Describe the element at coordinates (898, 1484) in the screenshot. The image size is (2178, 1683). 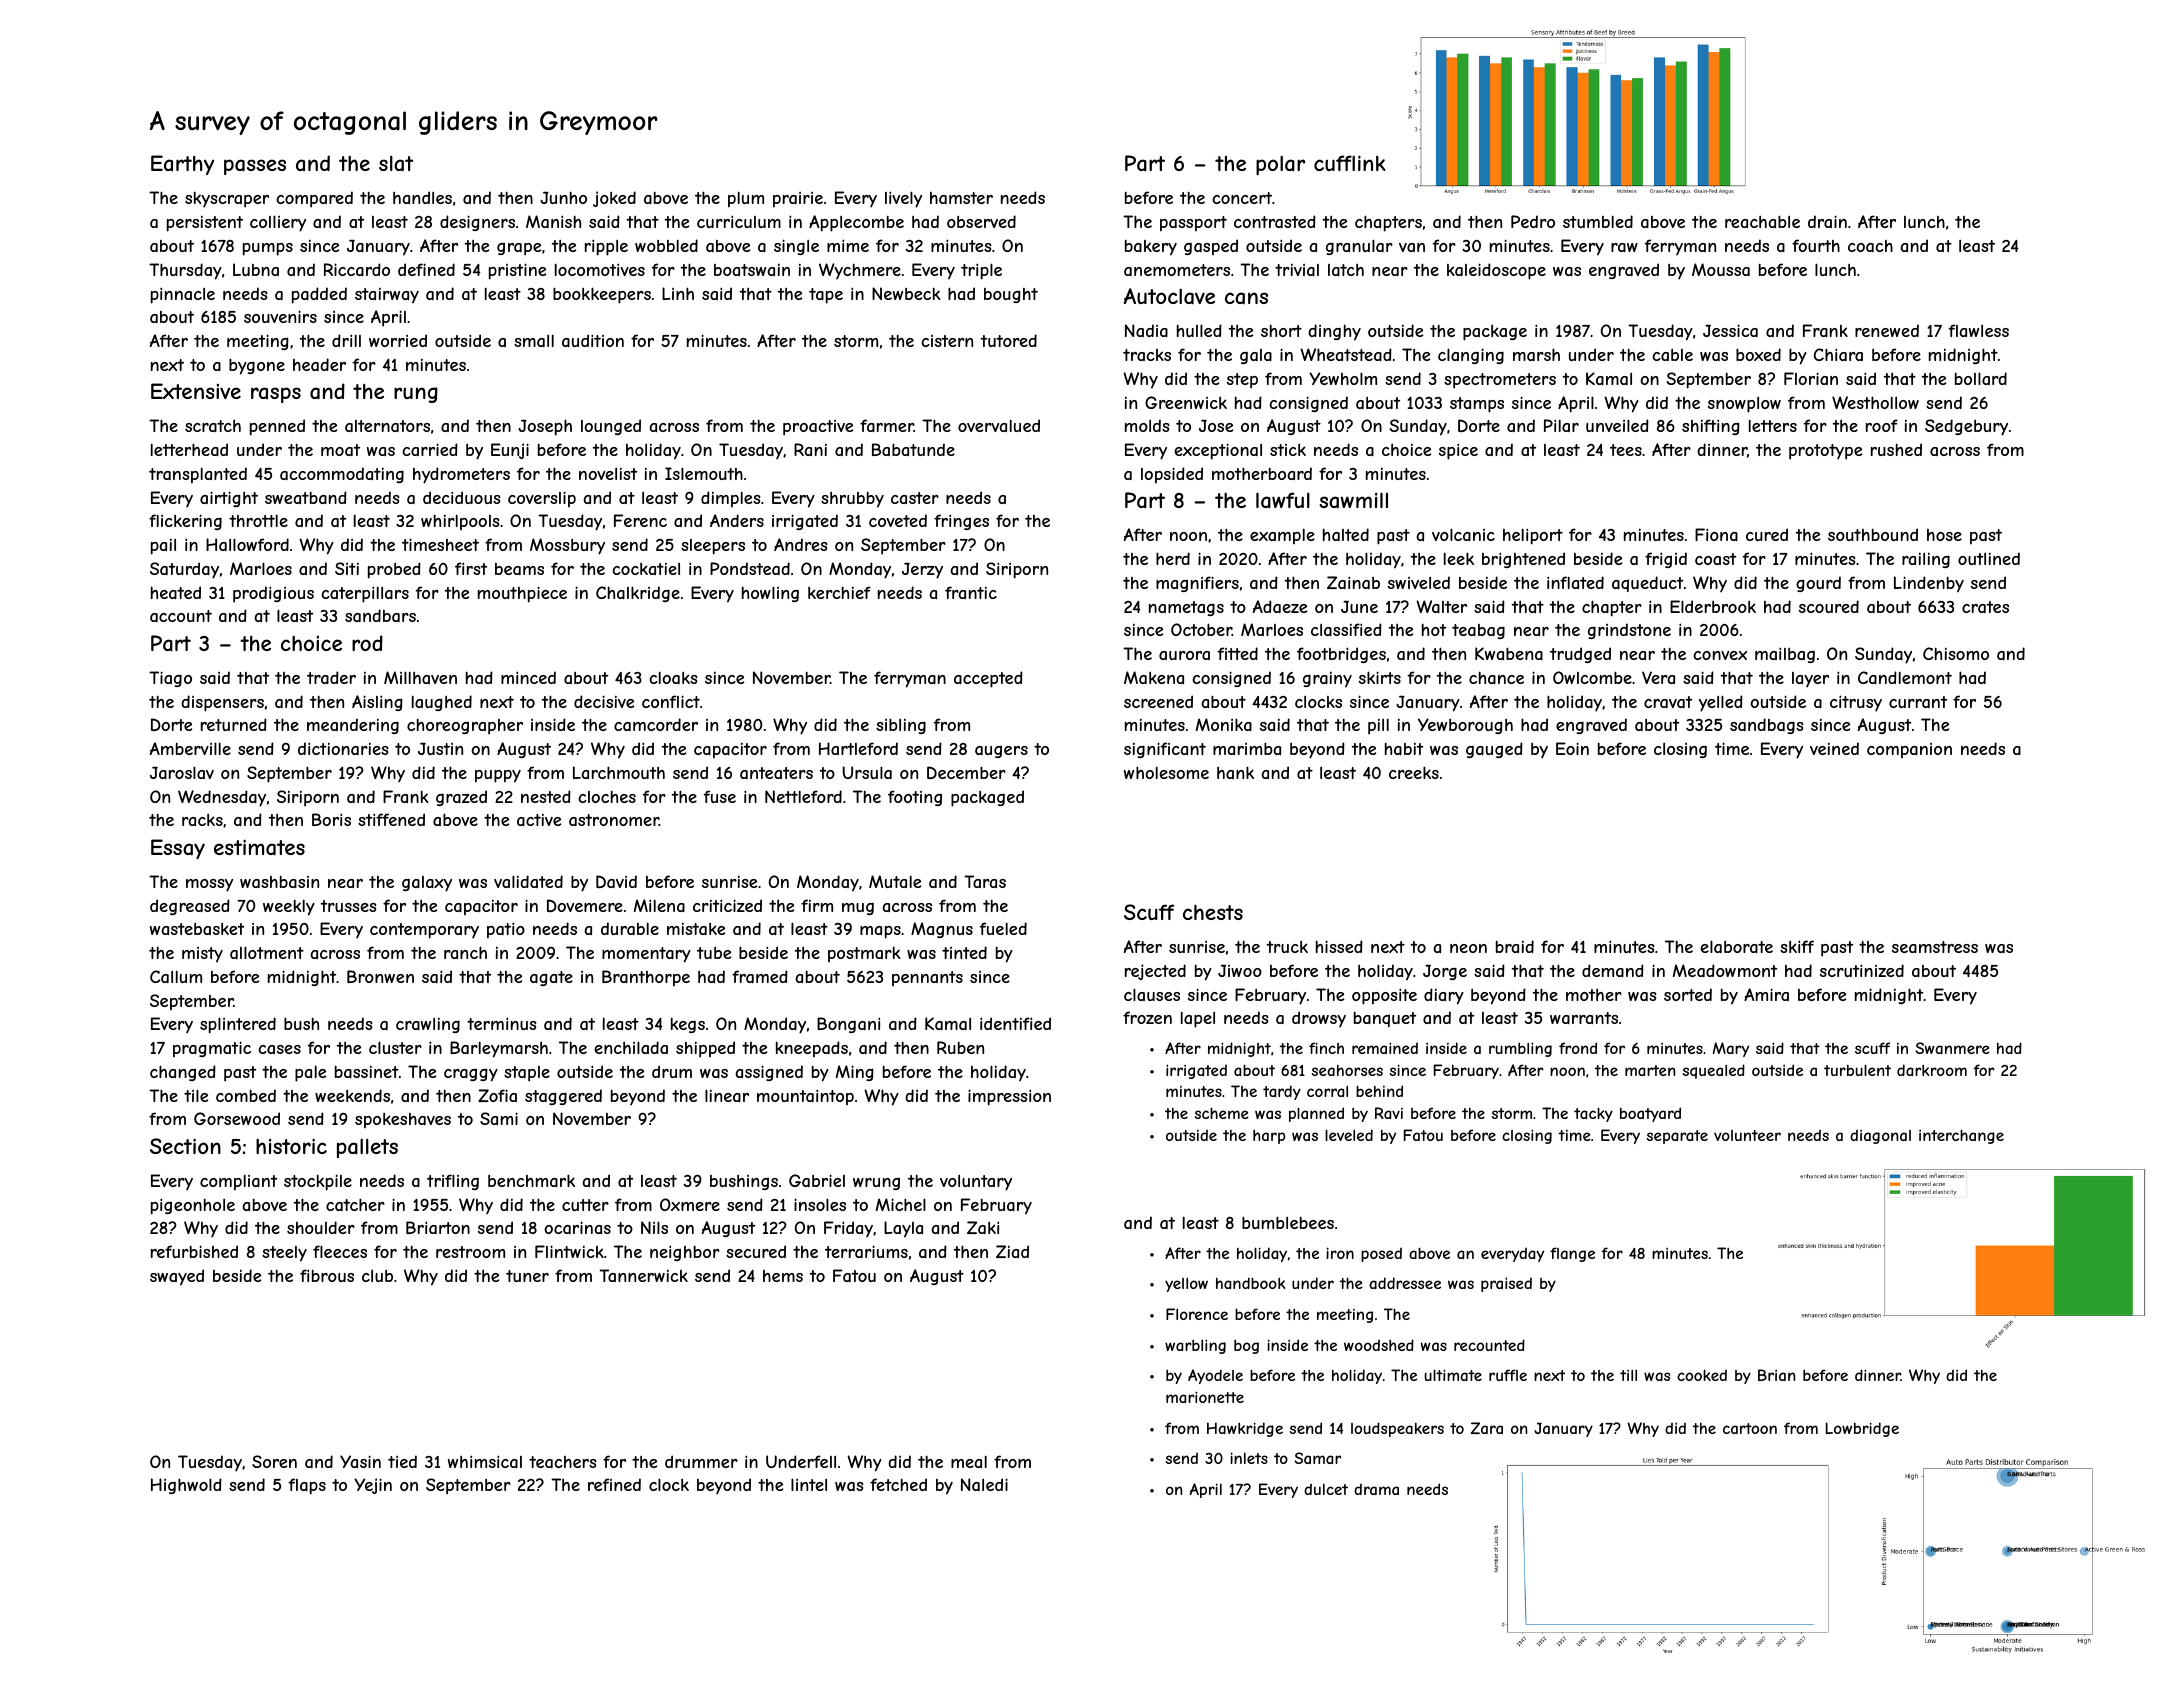
I see `fetched` at that location.
